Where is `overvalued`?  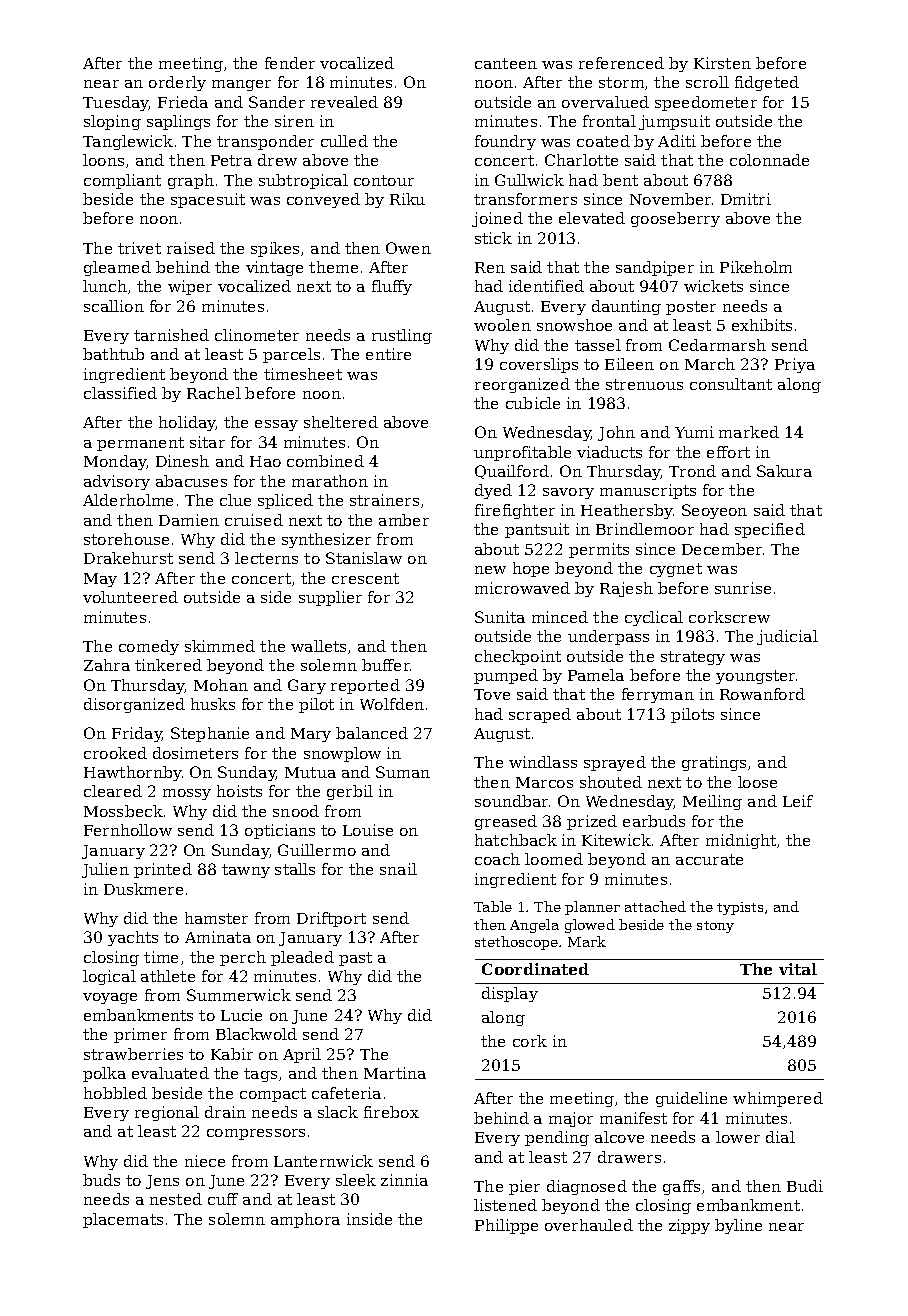 overvalued is located at coordinates (605, 102).
